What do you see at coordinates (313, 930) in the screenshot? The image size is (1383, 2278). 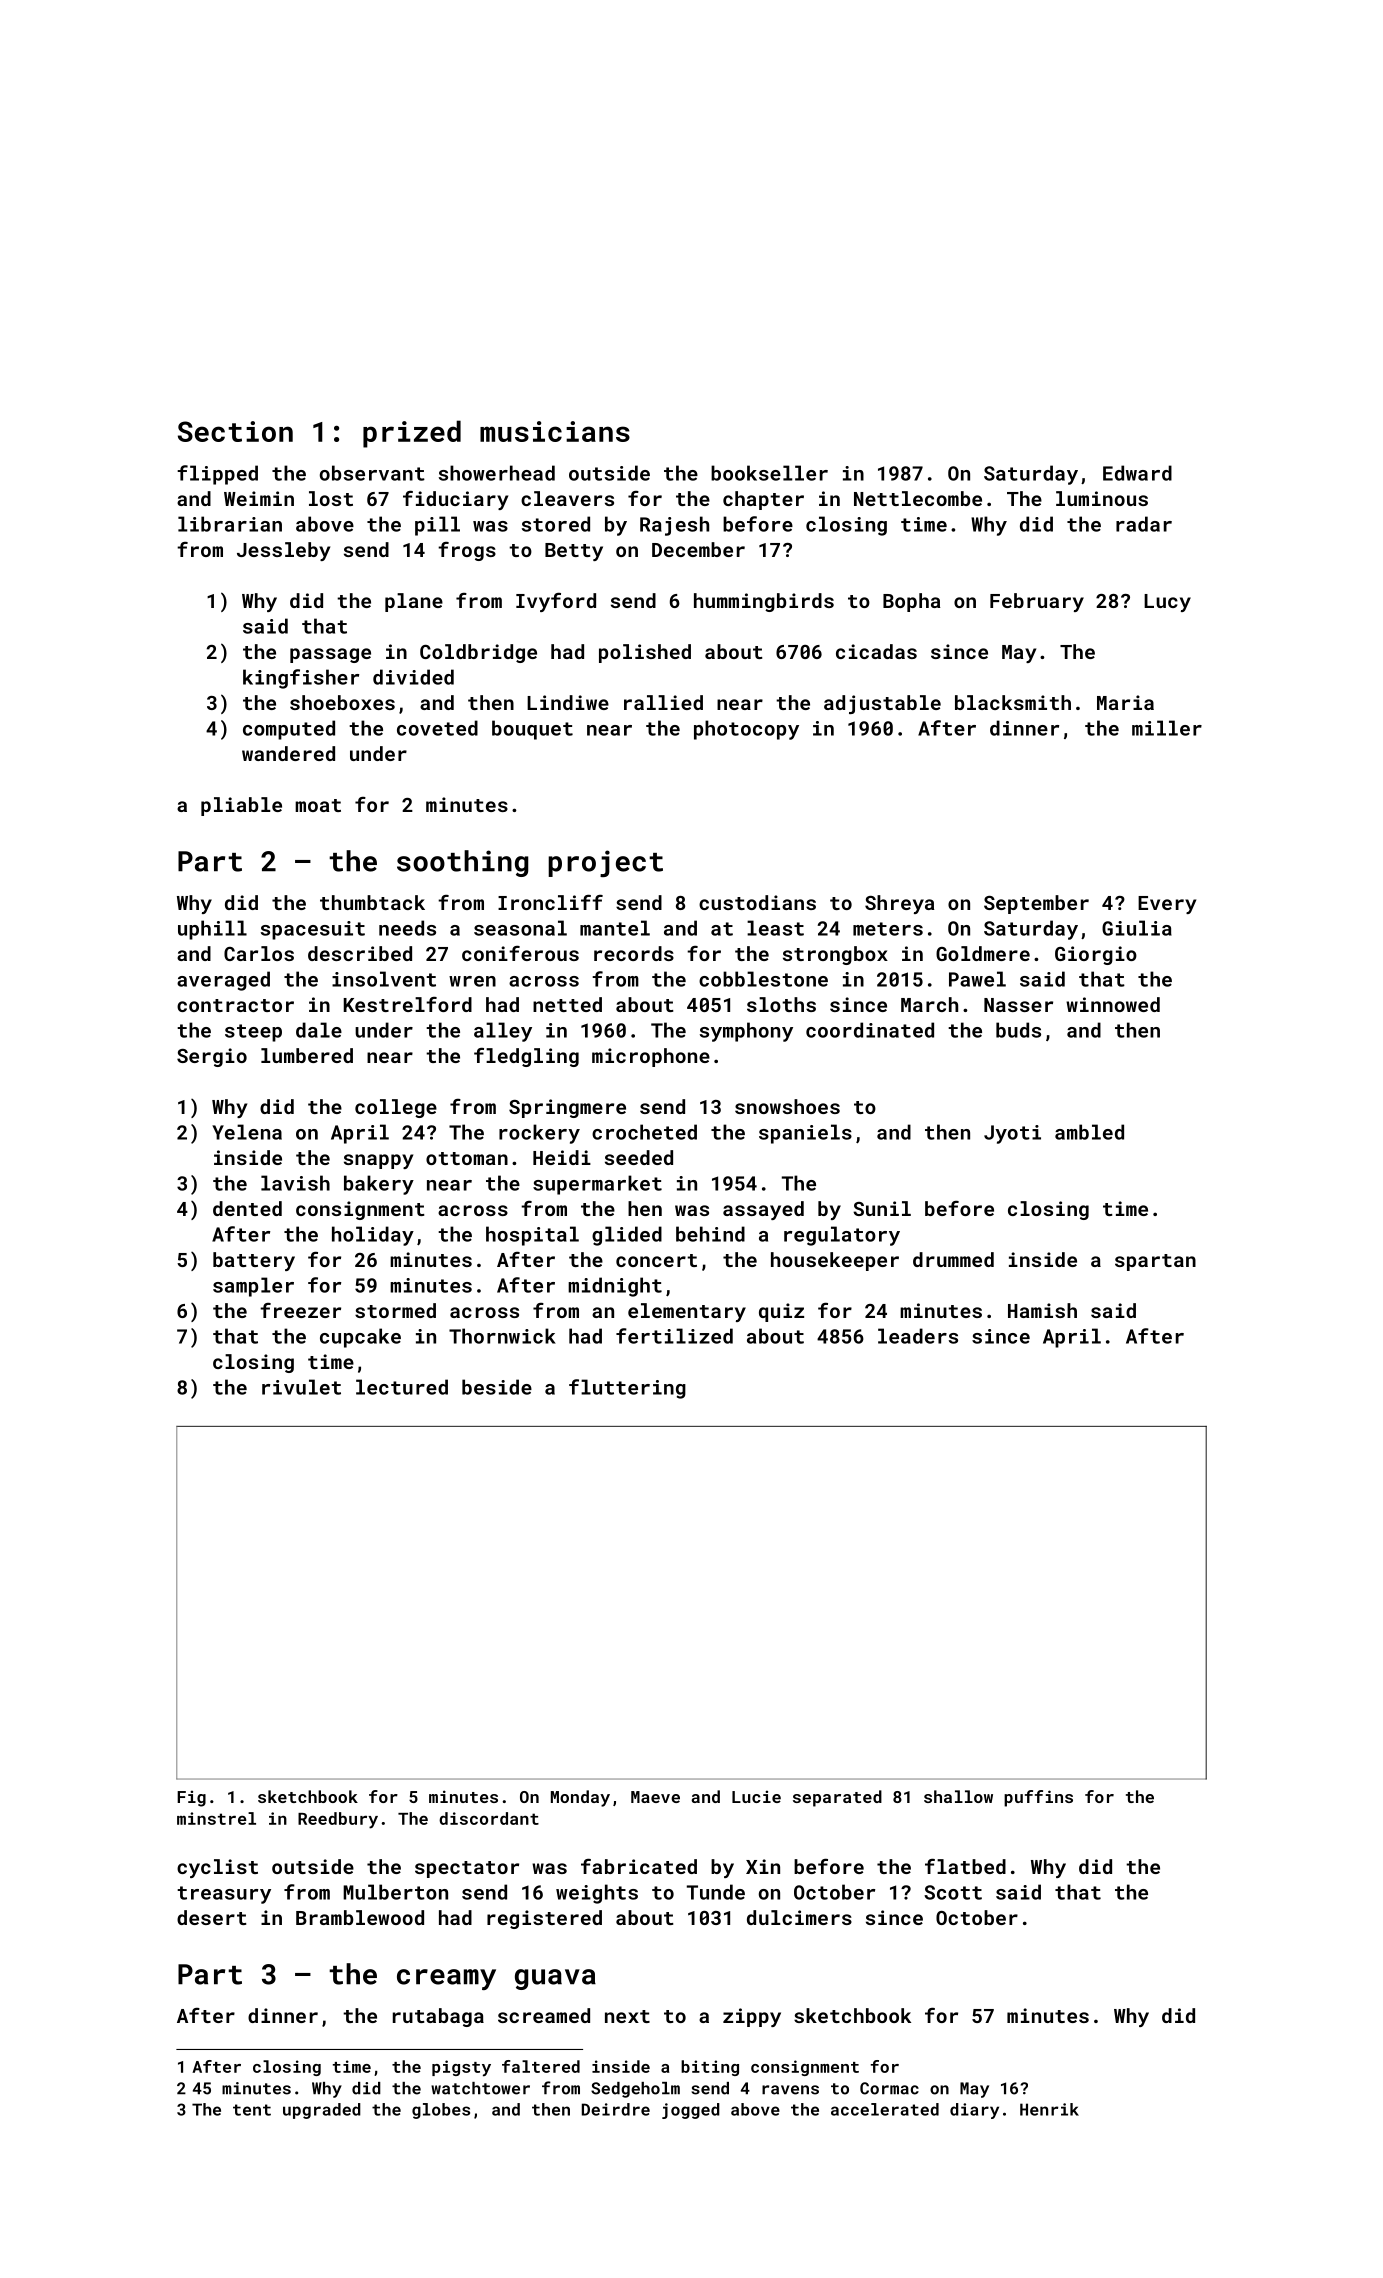 I see `spacesuit` at bounding box center [313, 930].
